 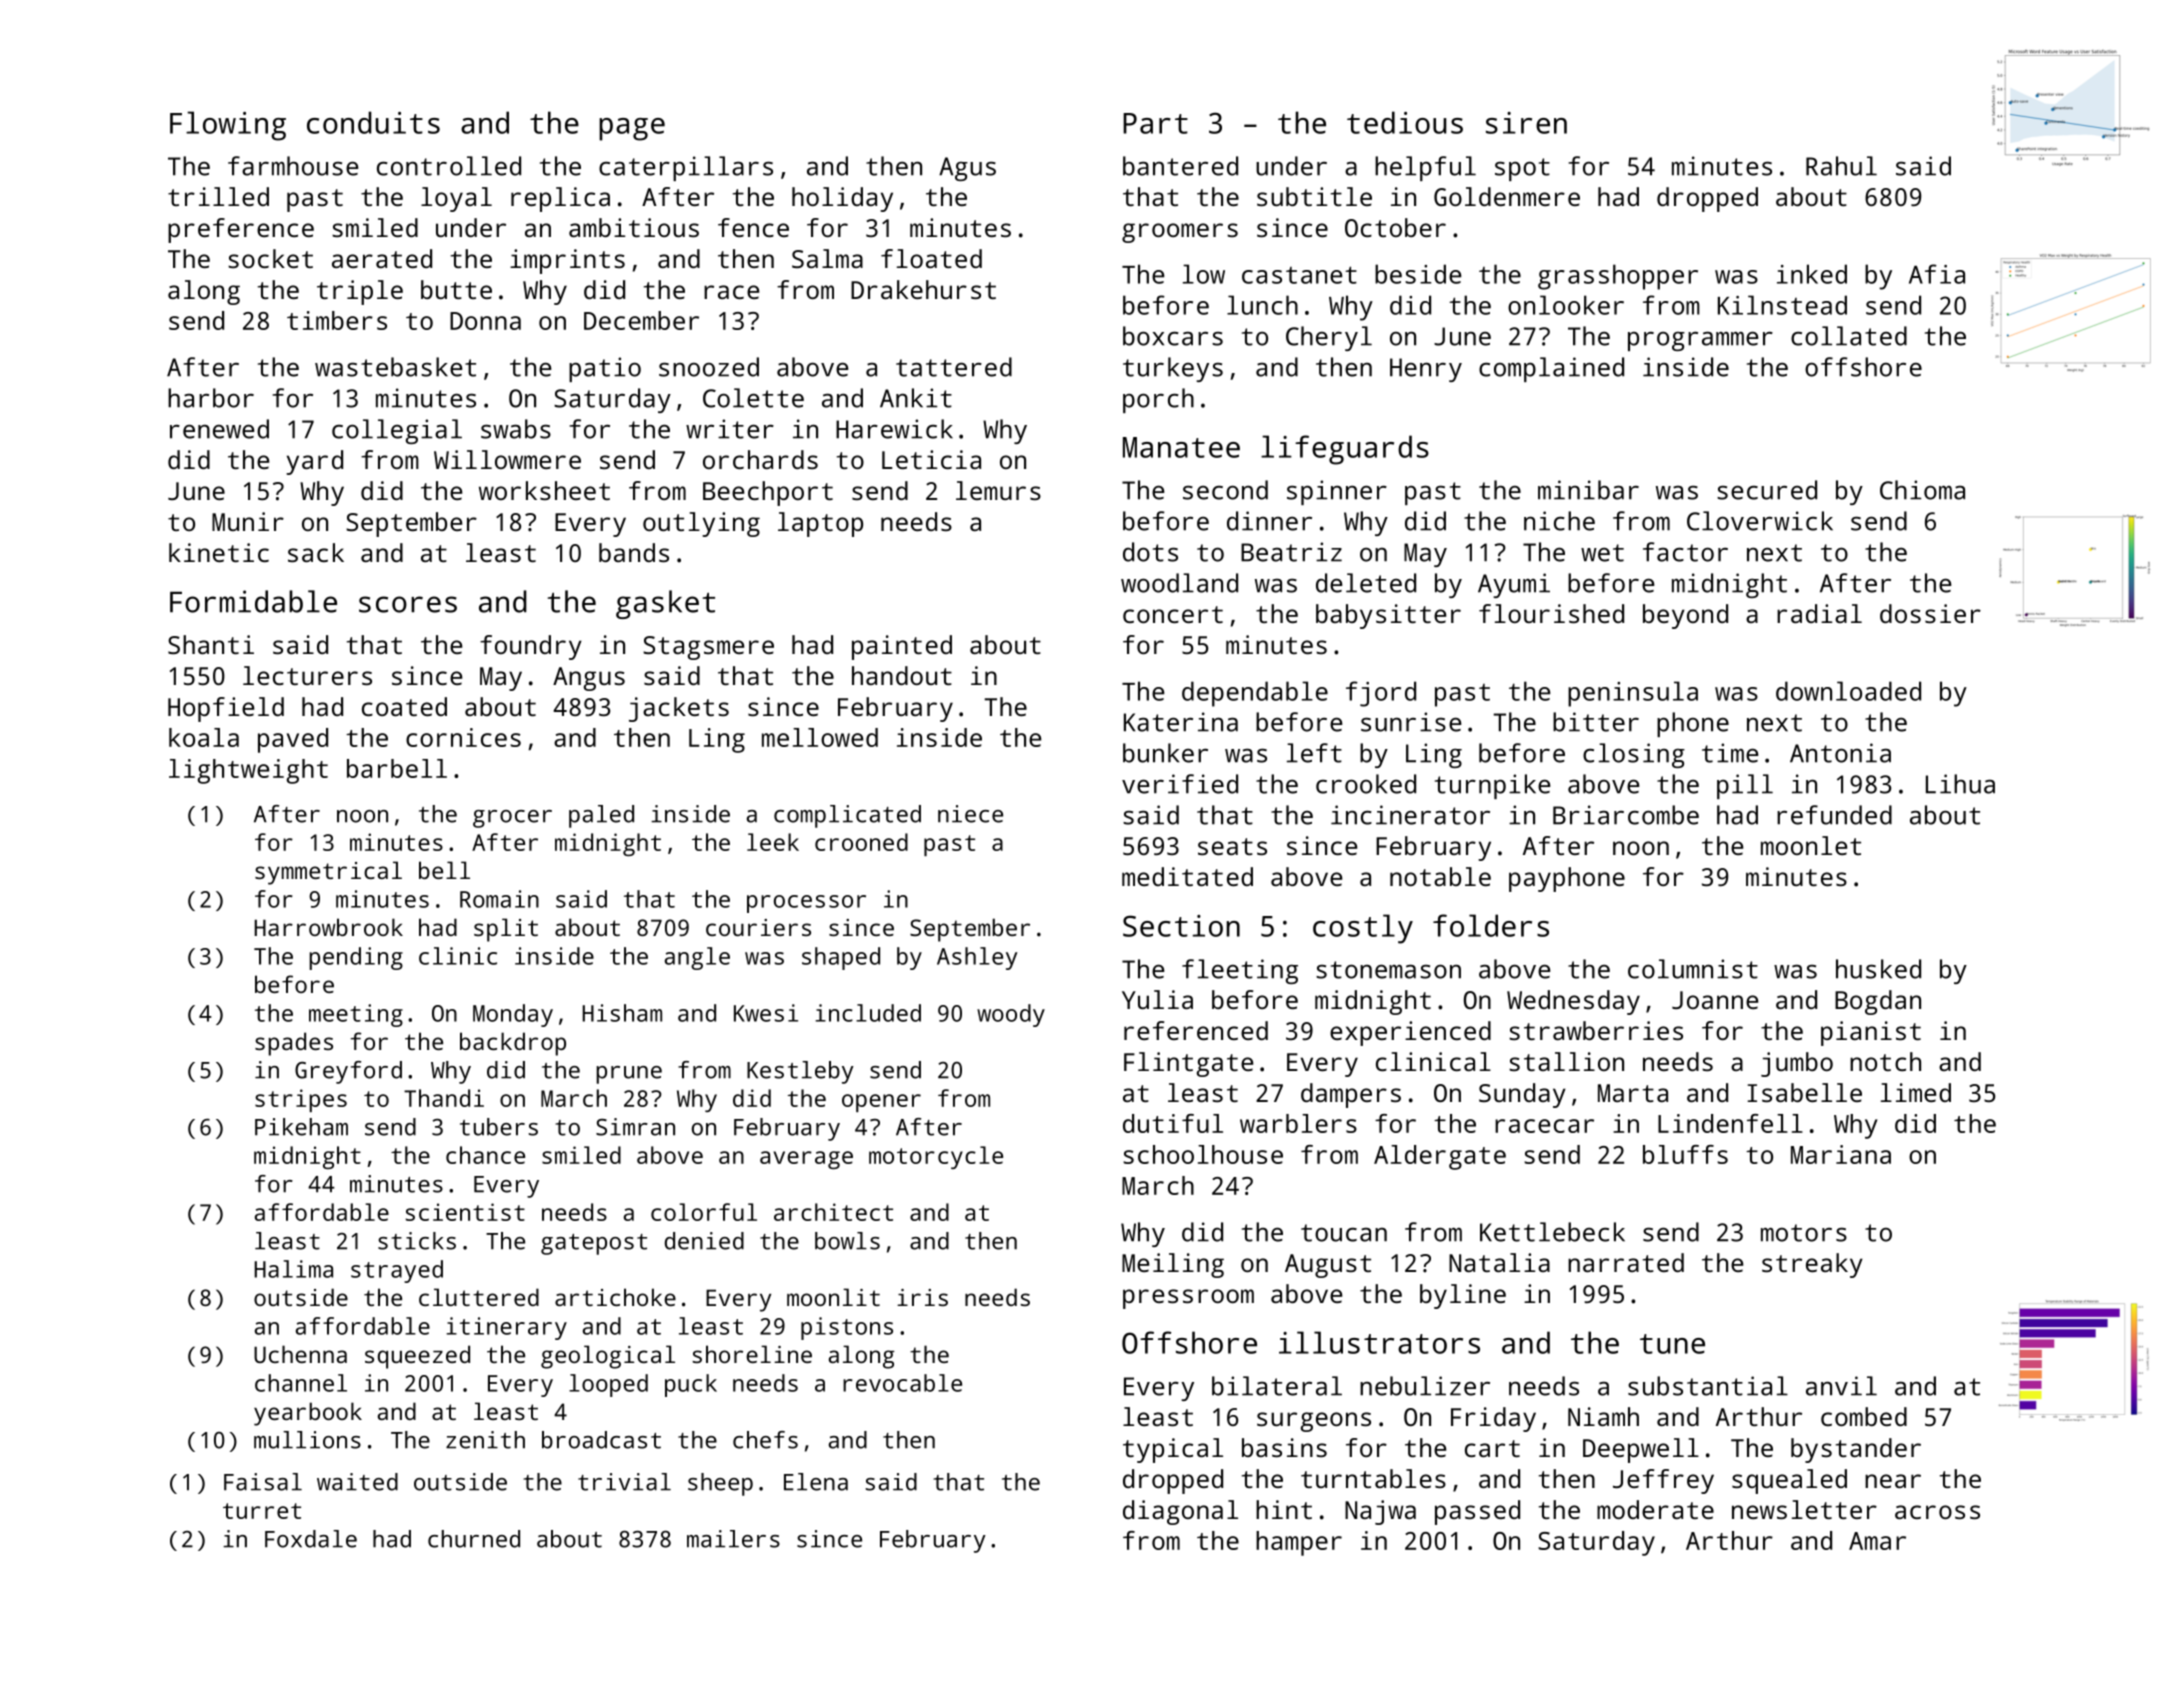 I want to click on flourished, so click(x=1551, y=613).
